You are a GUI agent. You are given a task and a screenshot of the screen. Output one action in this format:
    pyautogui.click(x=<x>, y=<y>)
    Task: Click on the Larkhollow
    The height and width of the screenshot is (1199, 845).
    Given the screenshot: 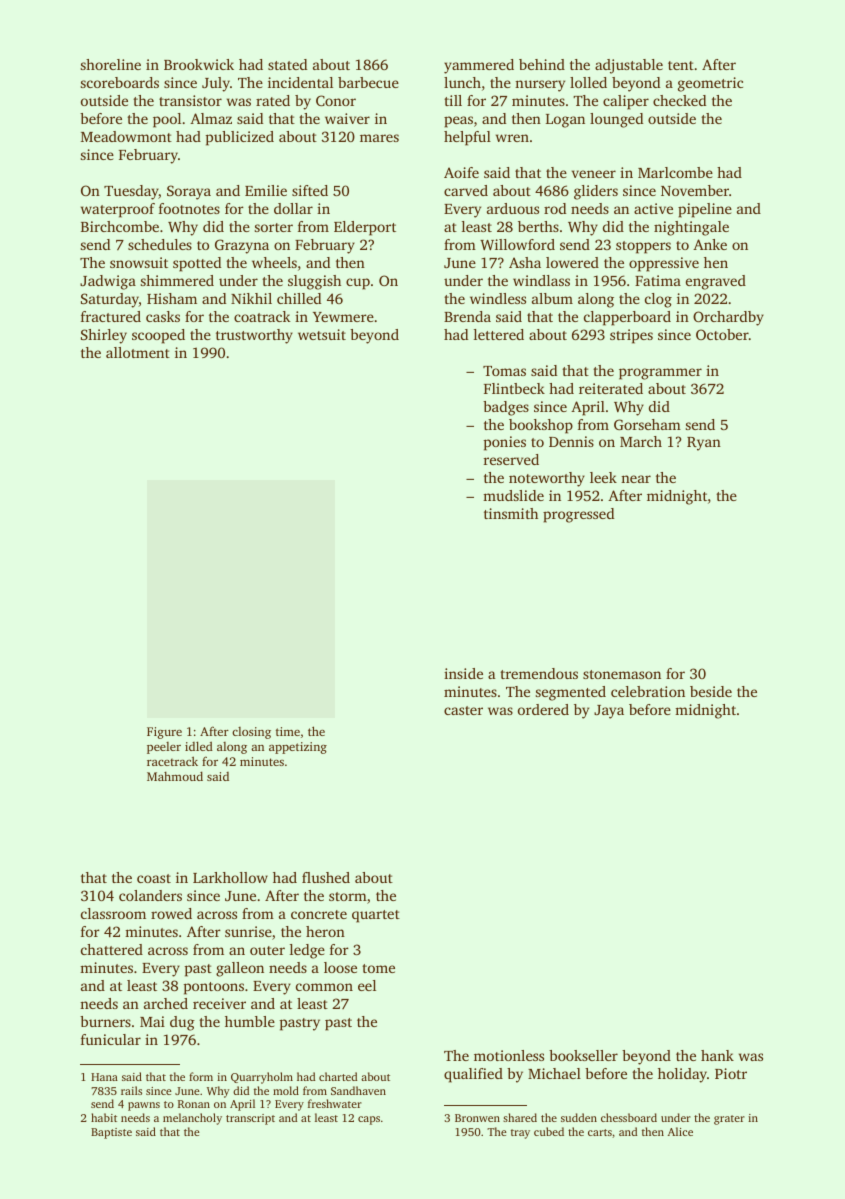 What is the action you would take?
    pyautogui.click(x=230, y=877)
